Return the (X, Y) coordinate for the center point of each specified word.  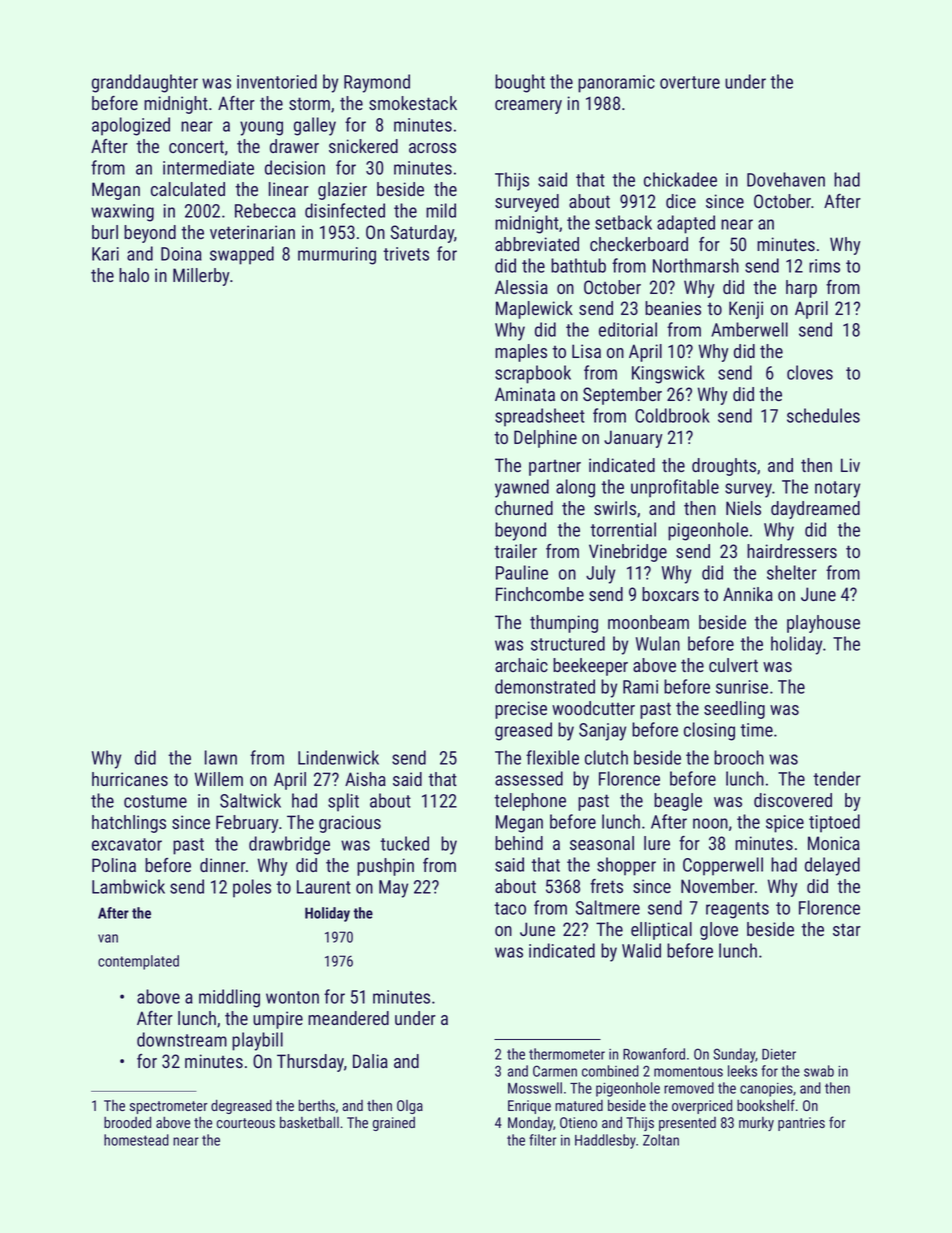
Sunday (734, 1055)
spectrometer (169, 1107)
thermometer (567, 1054)
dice (681, 201)
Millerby (201, 277)
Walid (641, 950)
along (575, 488)
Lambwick (128, 886)
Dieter (779, 1054)
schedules (823, 415)
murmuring (337, 256)
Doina (181, 254)
